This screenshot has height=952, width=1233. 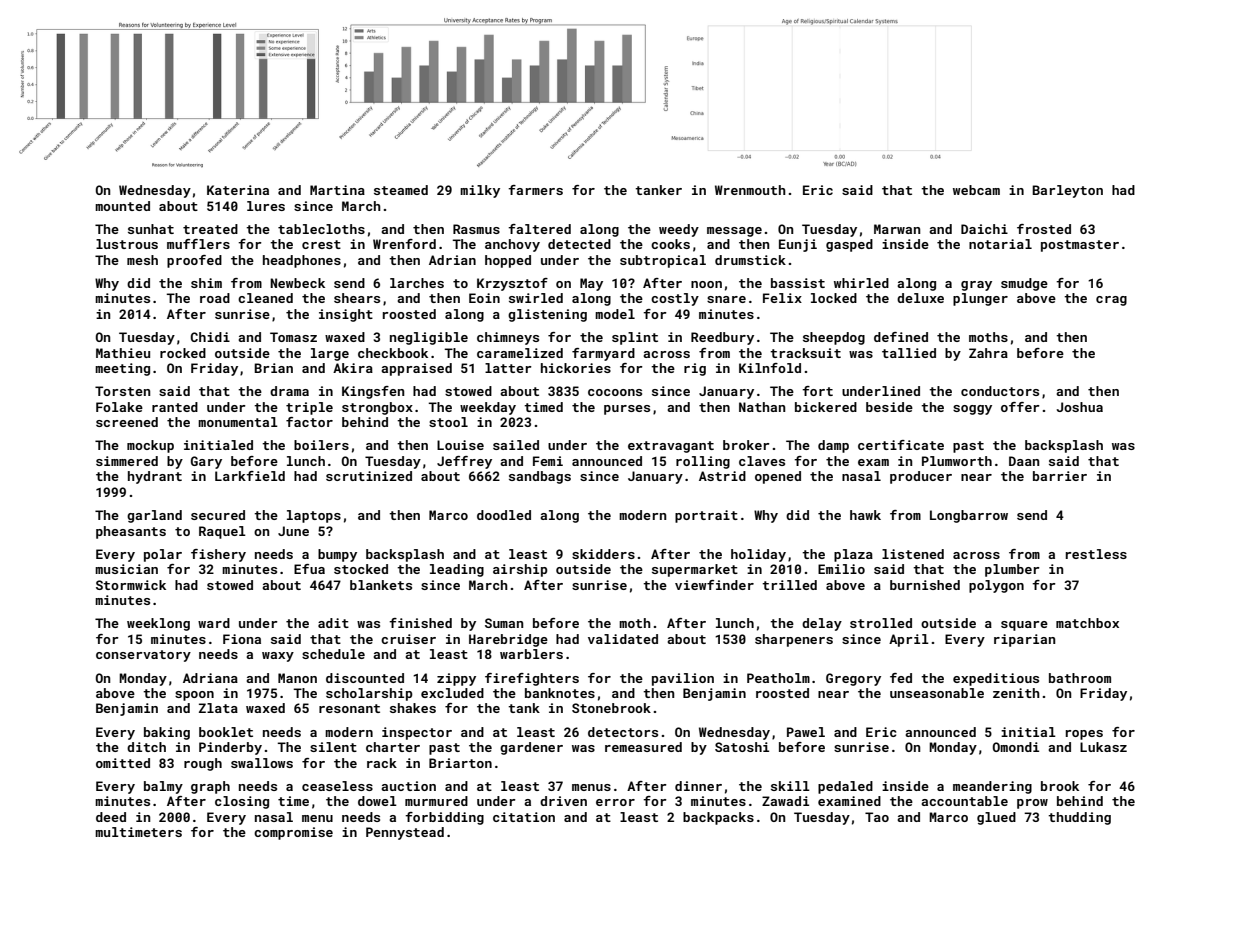 What do you see at coordinates (1096, 554) in the screenshot?
I see `restless` at bounding box center [1096, 554].
